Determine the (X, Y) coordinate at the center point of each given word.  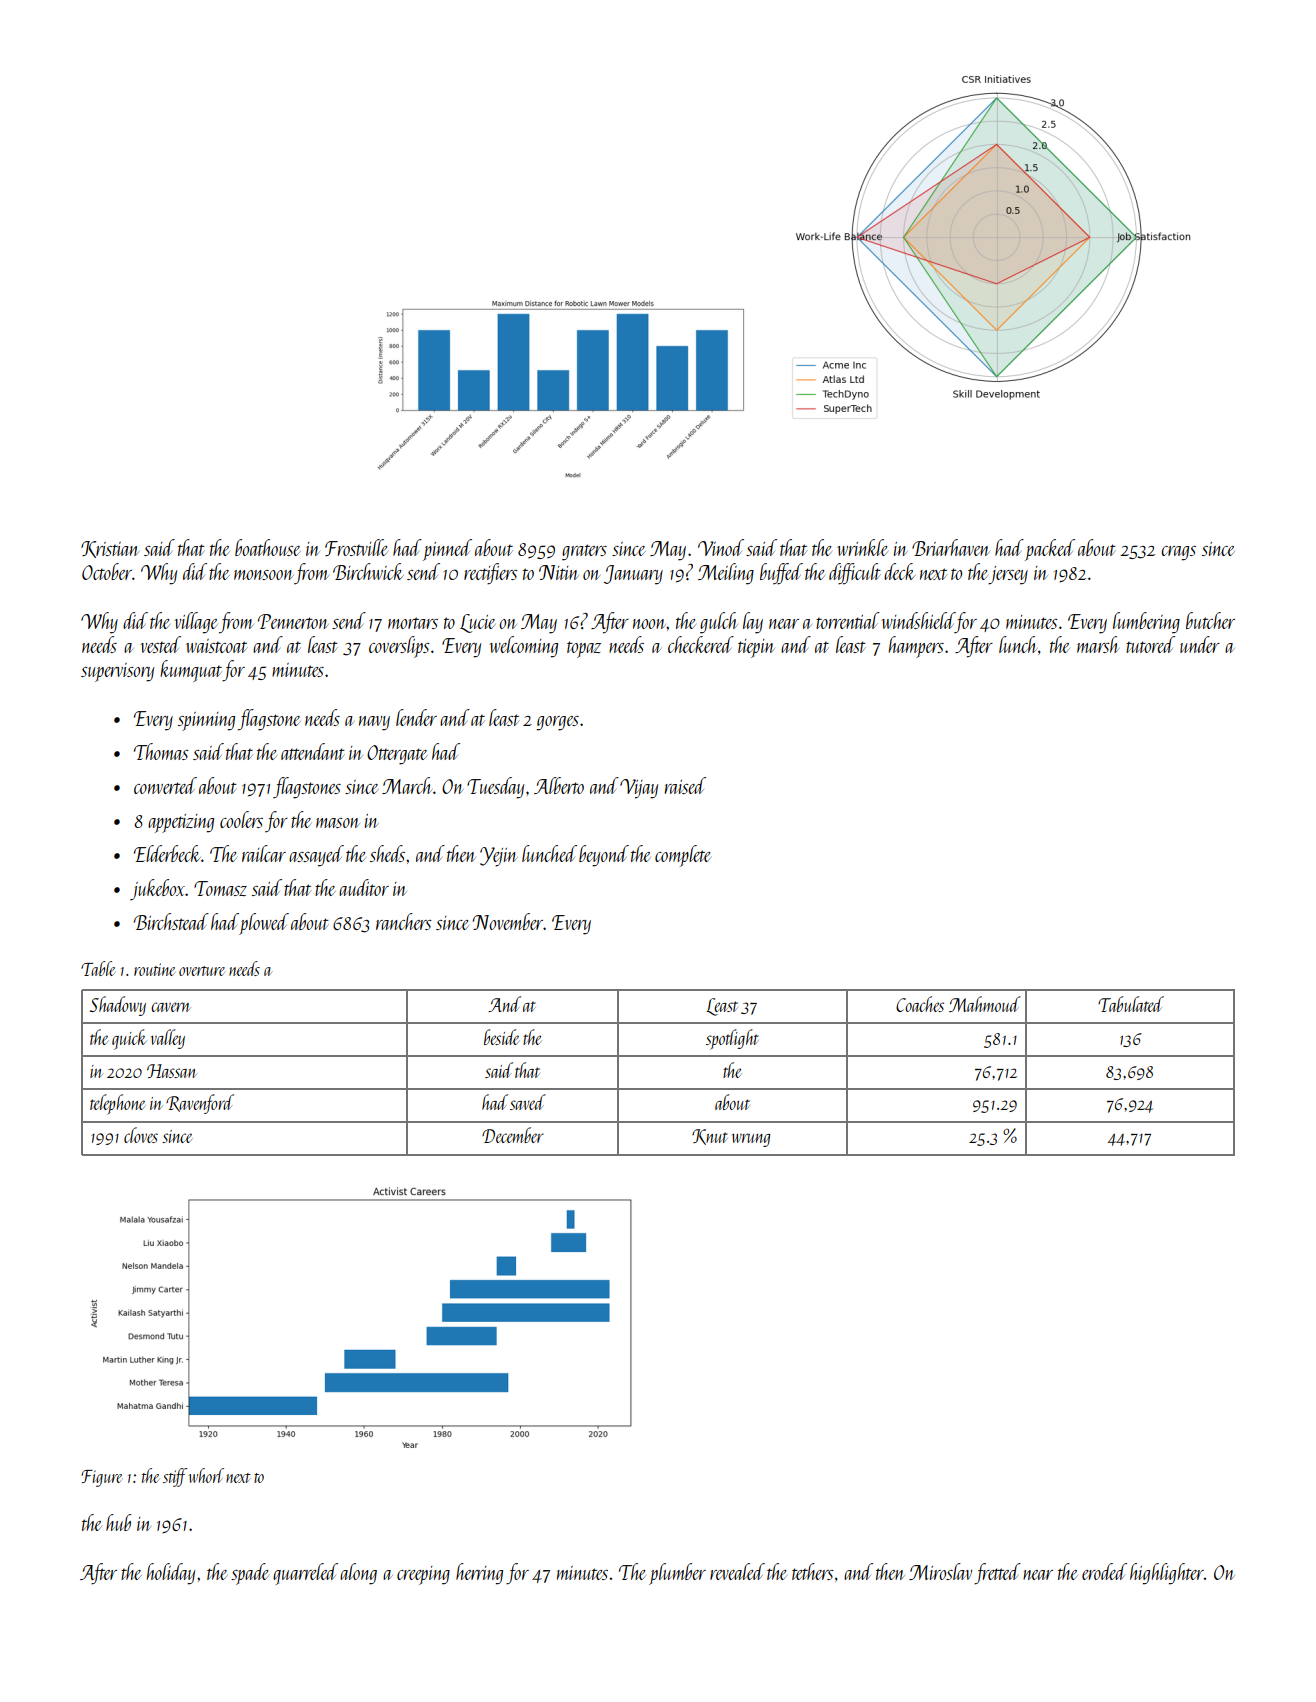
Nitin (559, 572)
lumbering (1146, 623)
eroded (1104, 1571)
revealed (737, 1571)
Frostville (356, 547)
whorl (206, 1475)
